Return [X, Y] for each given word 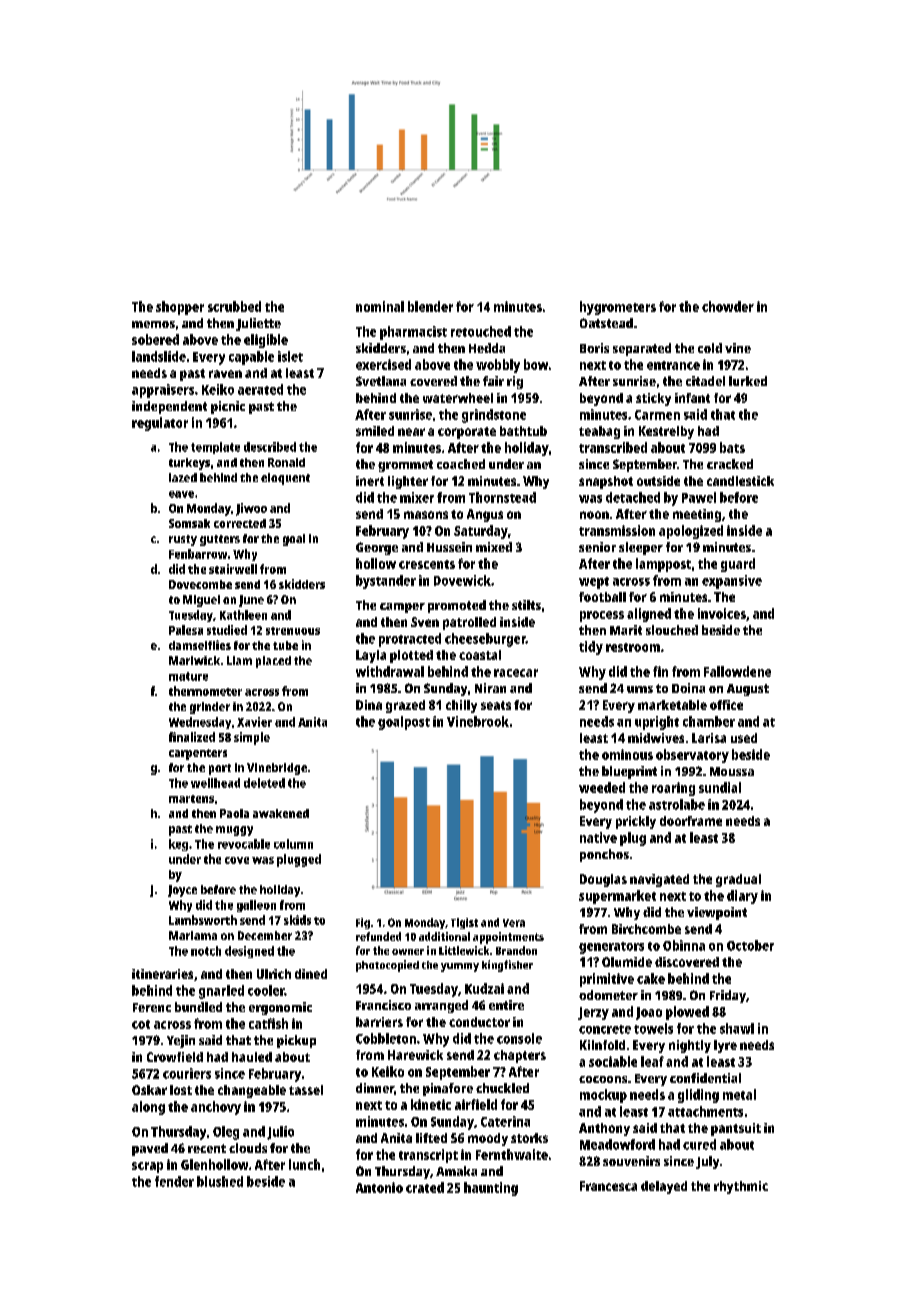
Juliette [258, 324]
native [598, 837]
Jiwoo [251, 509]
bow [536, 364]
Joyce [182, 891]
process [602, 616]
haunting [491, 1189]
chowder [728, 306]
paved [150, 1149]
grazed [405, 706]
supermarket [617, 897]
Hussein [449, 547]
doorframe [691, 821]
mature [188, 676]
